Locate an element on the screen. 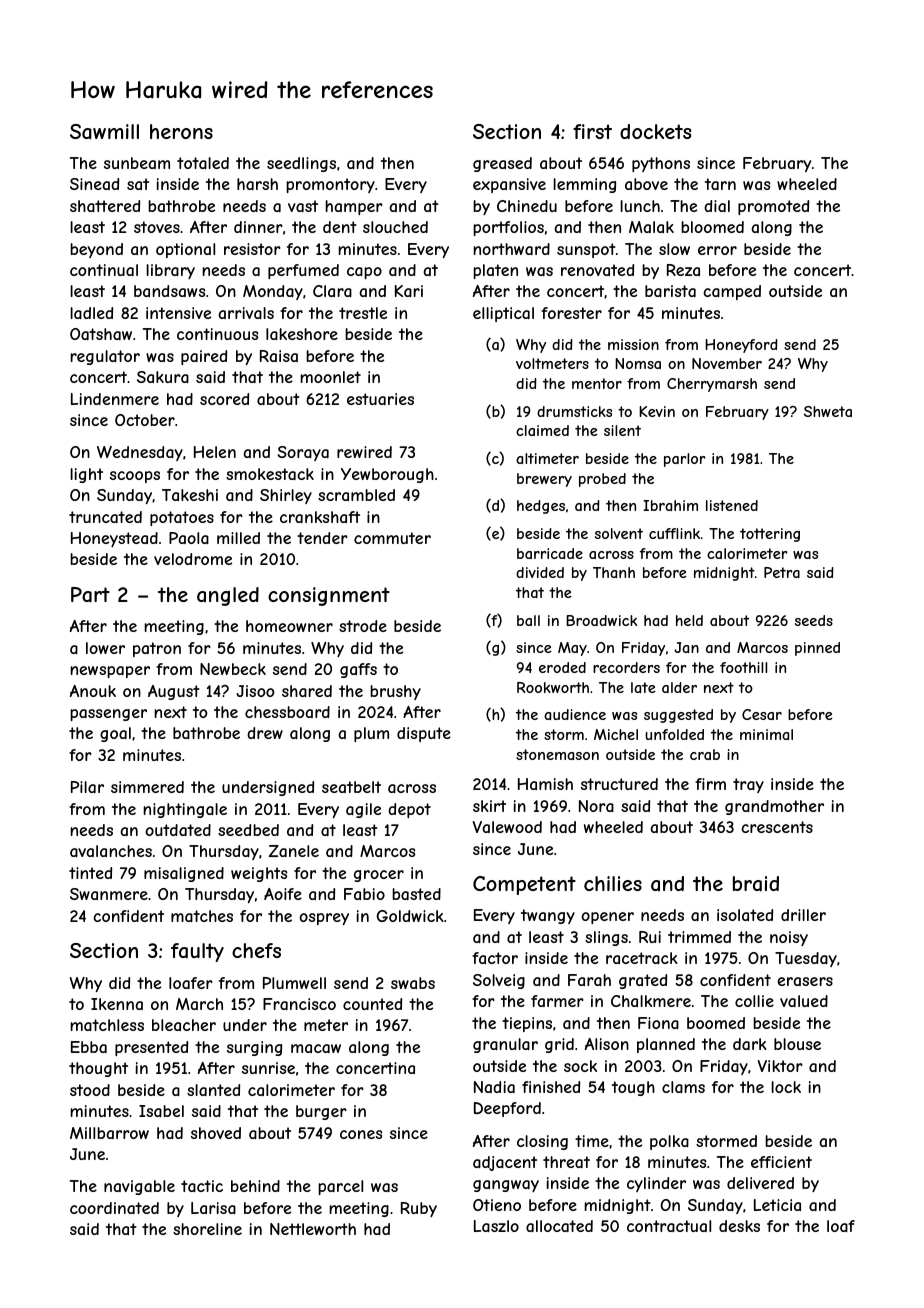  light is located at coordinates (86, 475).
